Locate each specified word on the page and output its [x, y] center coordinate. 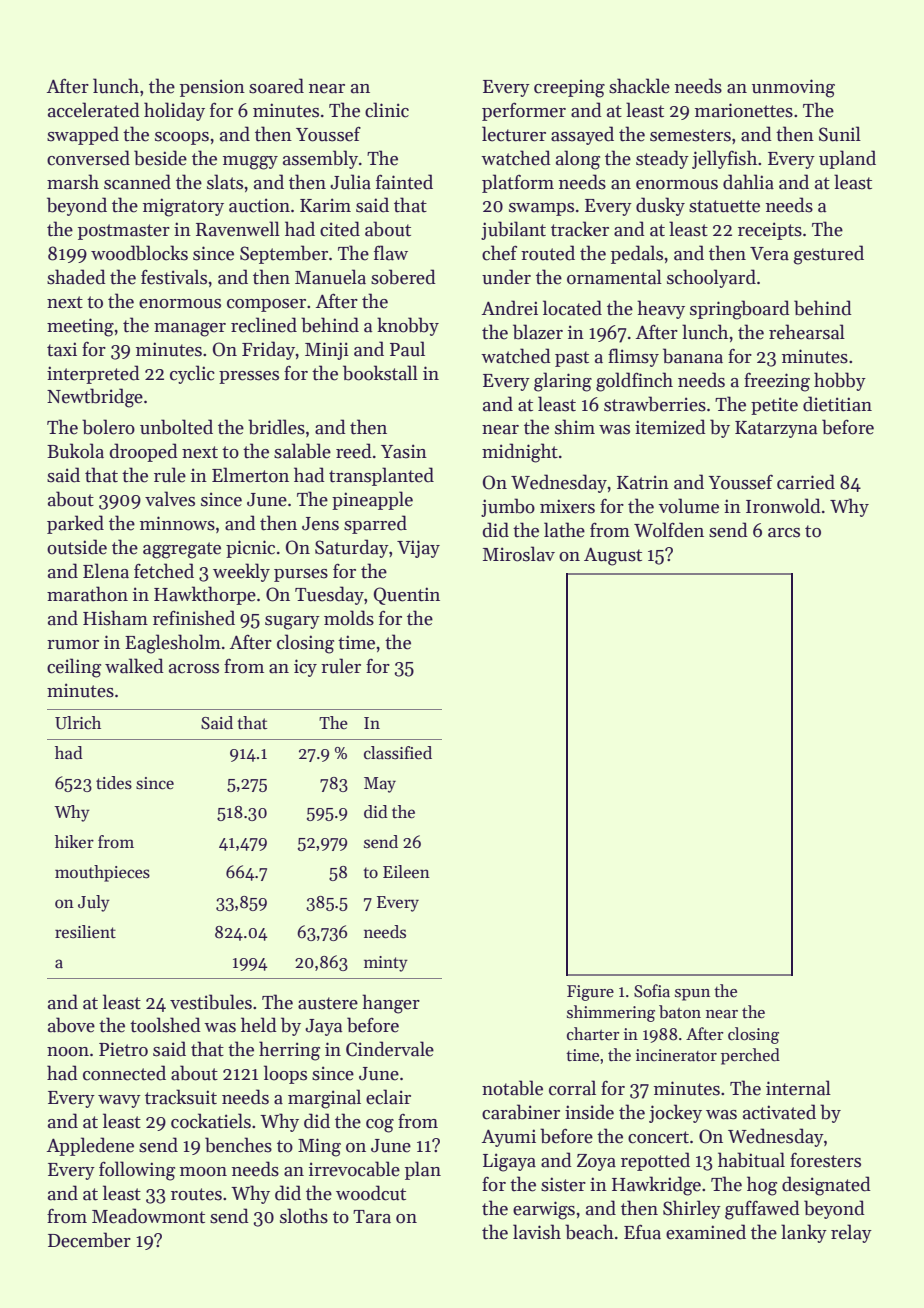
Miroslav [519, 554]
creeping [569, 88]
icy [305, 668]
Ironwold [783, 506]
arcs [784, 533]
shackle [639, 86]
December [89, 1240]
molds [349, 618]
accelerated [94, 110]
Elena [106, 571]
